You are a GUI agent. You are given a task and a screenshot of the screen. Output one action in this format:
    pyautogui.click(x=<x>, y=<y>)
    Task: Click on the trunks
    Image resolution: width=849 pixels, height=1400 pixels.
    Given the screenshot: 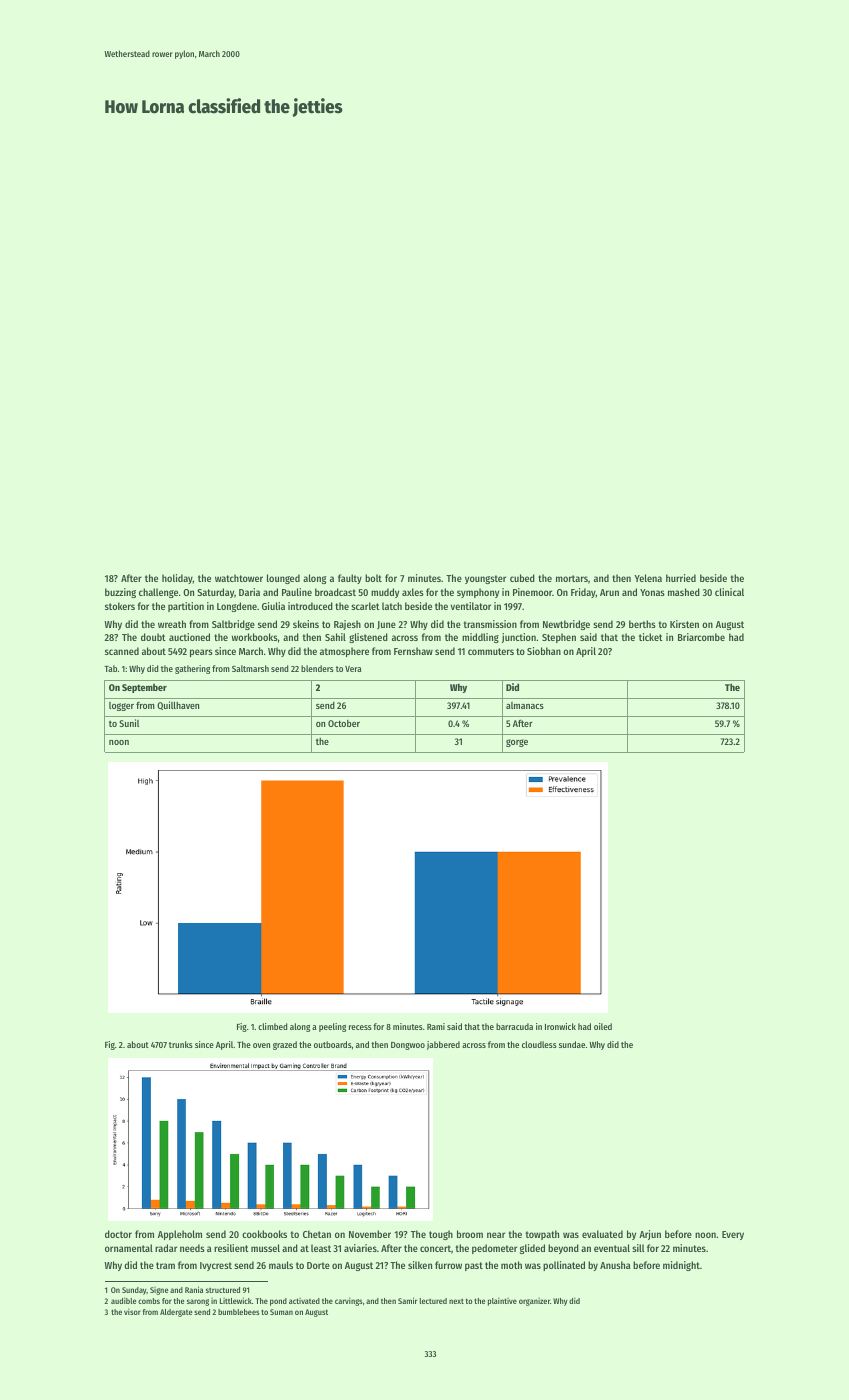 What is the action you would take?
    pyautogui.click(x=181, y=1044)
